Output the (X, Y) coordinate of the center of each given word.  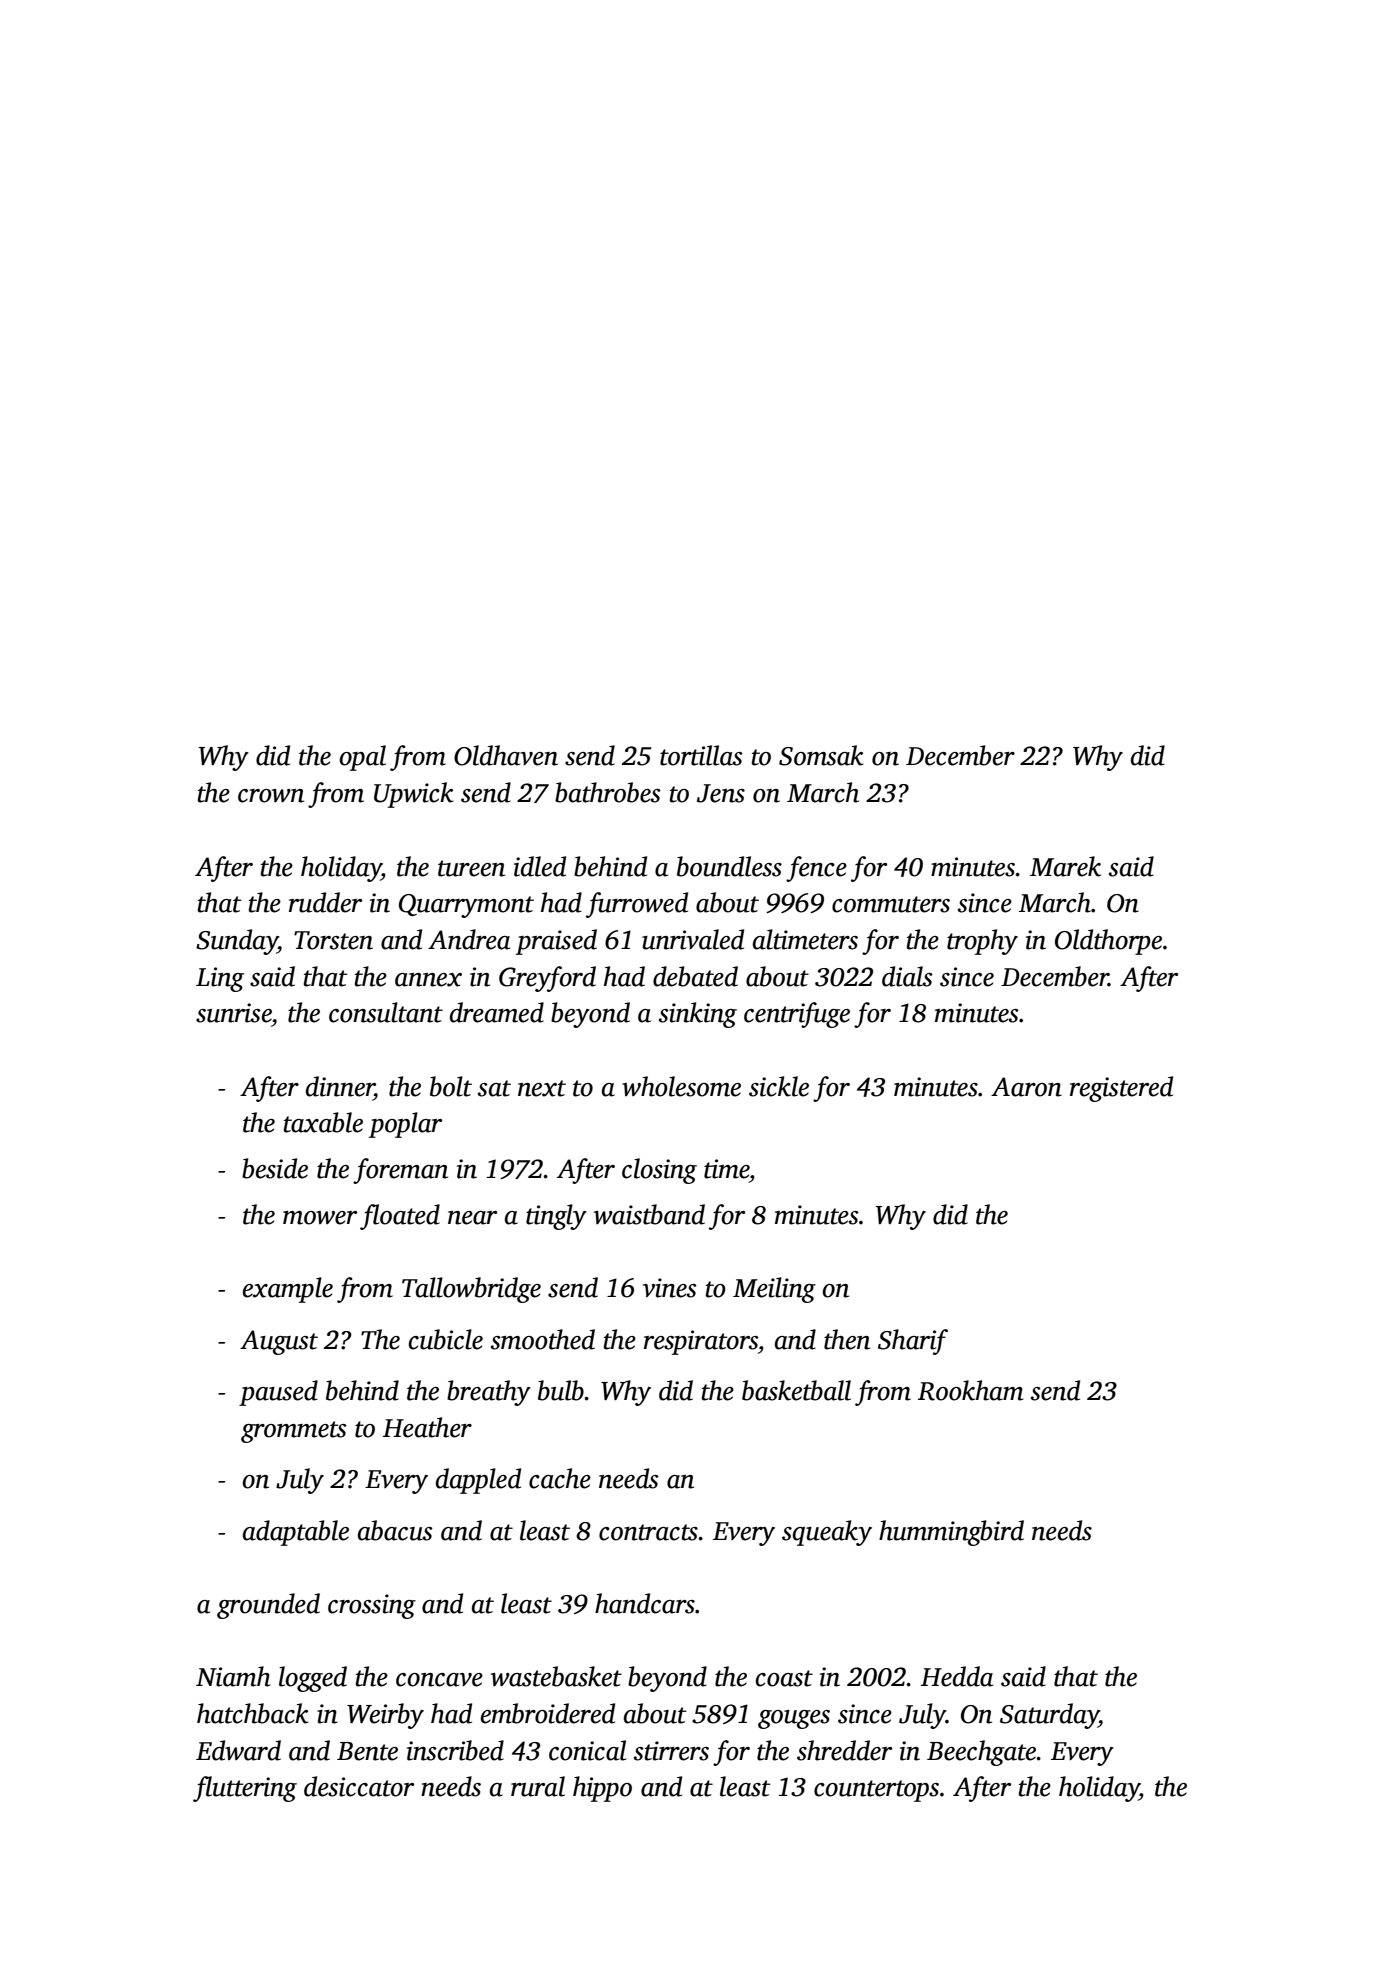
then (847, 1339)
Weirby (385, 1716)
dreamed (497, 1012)
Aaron (1026, 1087)
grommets (294, 1432)
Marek (1065, 866)
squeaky (827, 1533)
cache (560, 1478)
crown (271, 796)
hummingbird (951, 1533)
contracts (648, 1532)
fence (816, 869)
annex (428, 980)
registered (1121, 1089)
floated (400, 1217)
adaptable (296, 1533)
